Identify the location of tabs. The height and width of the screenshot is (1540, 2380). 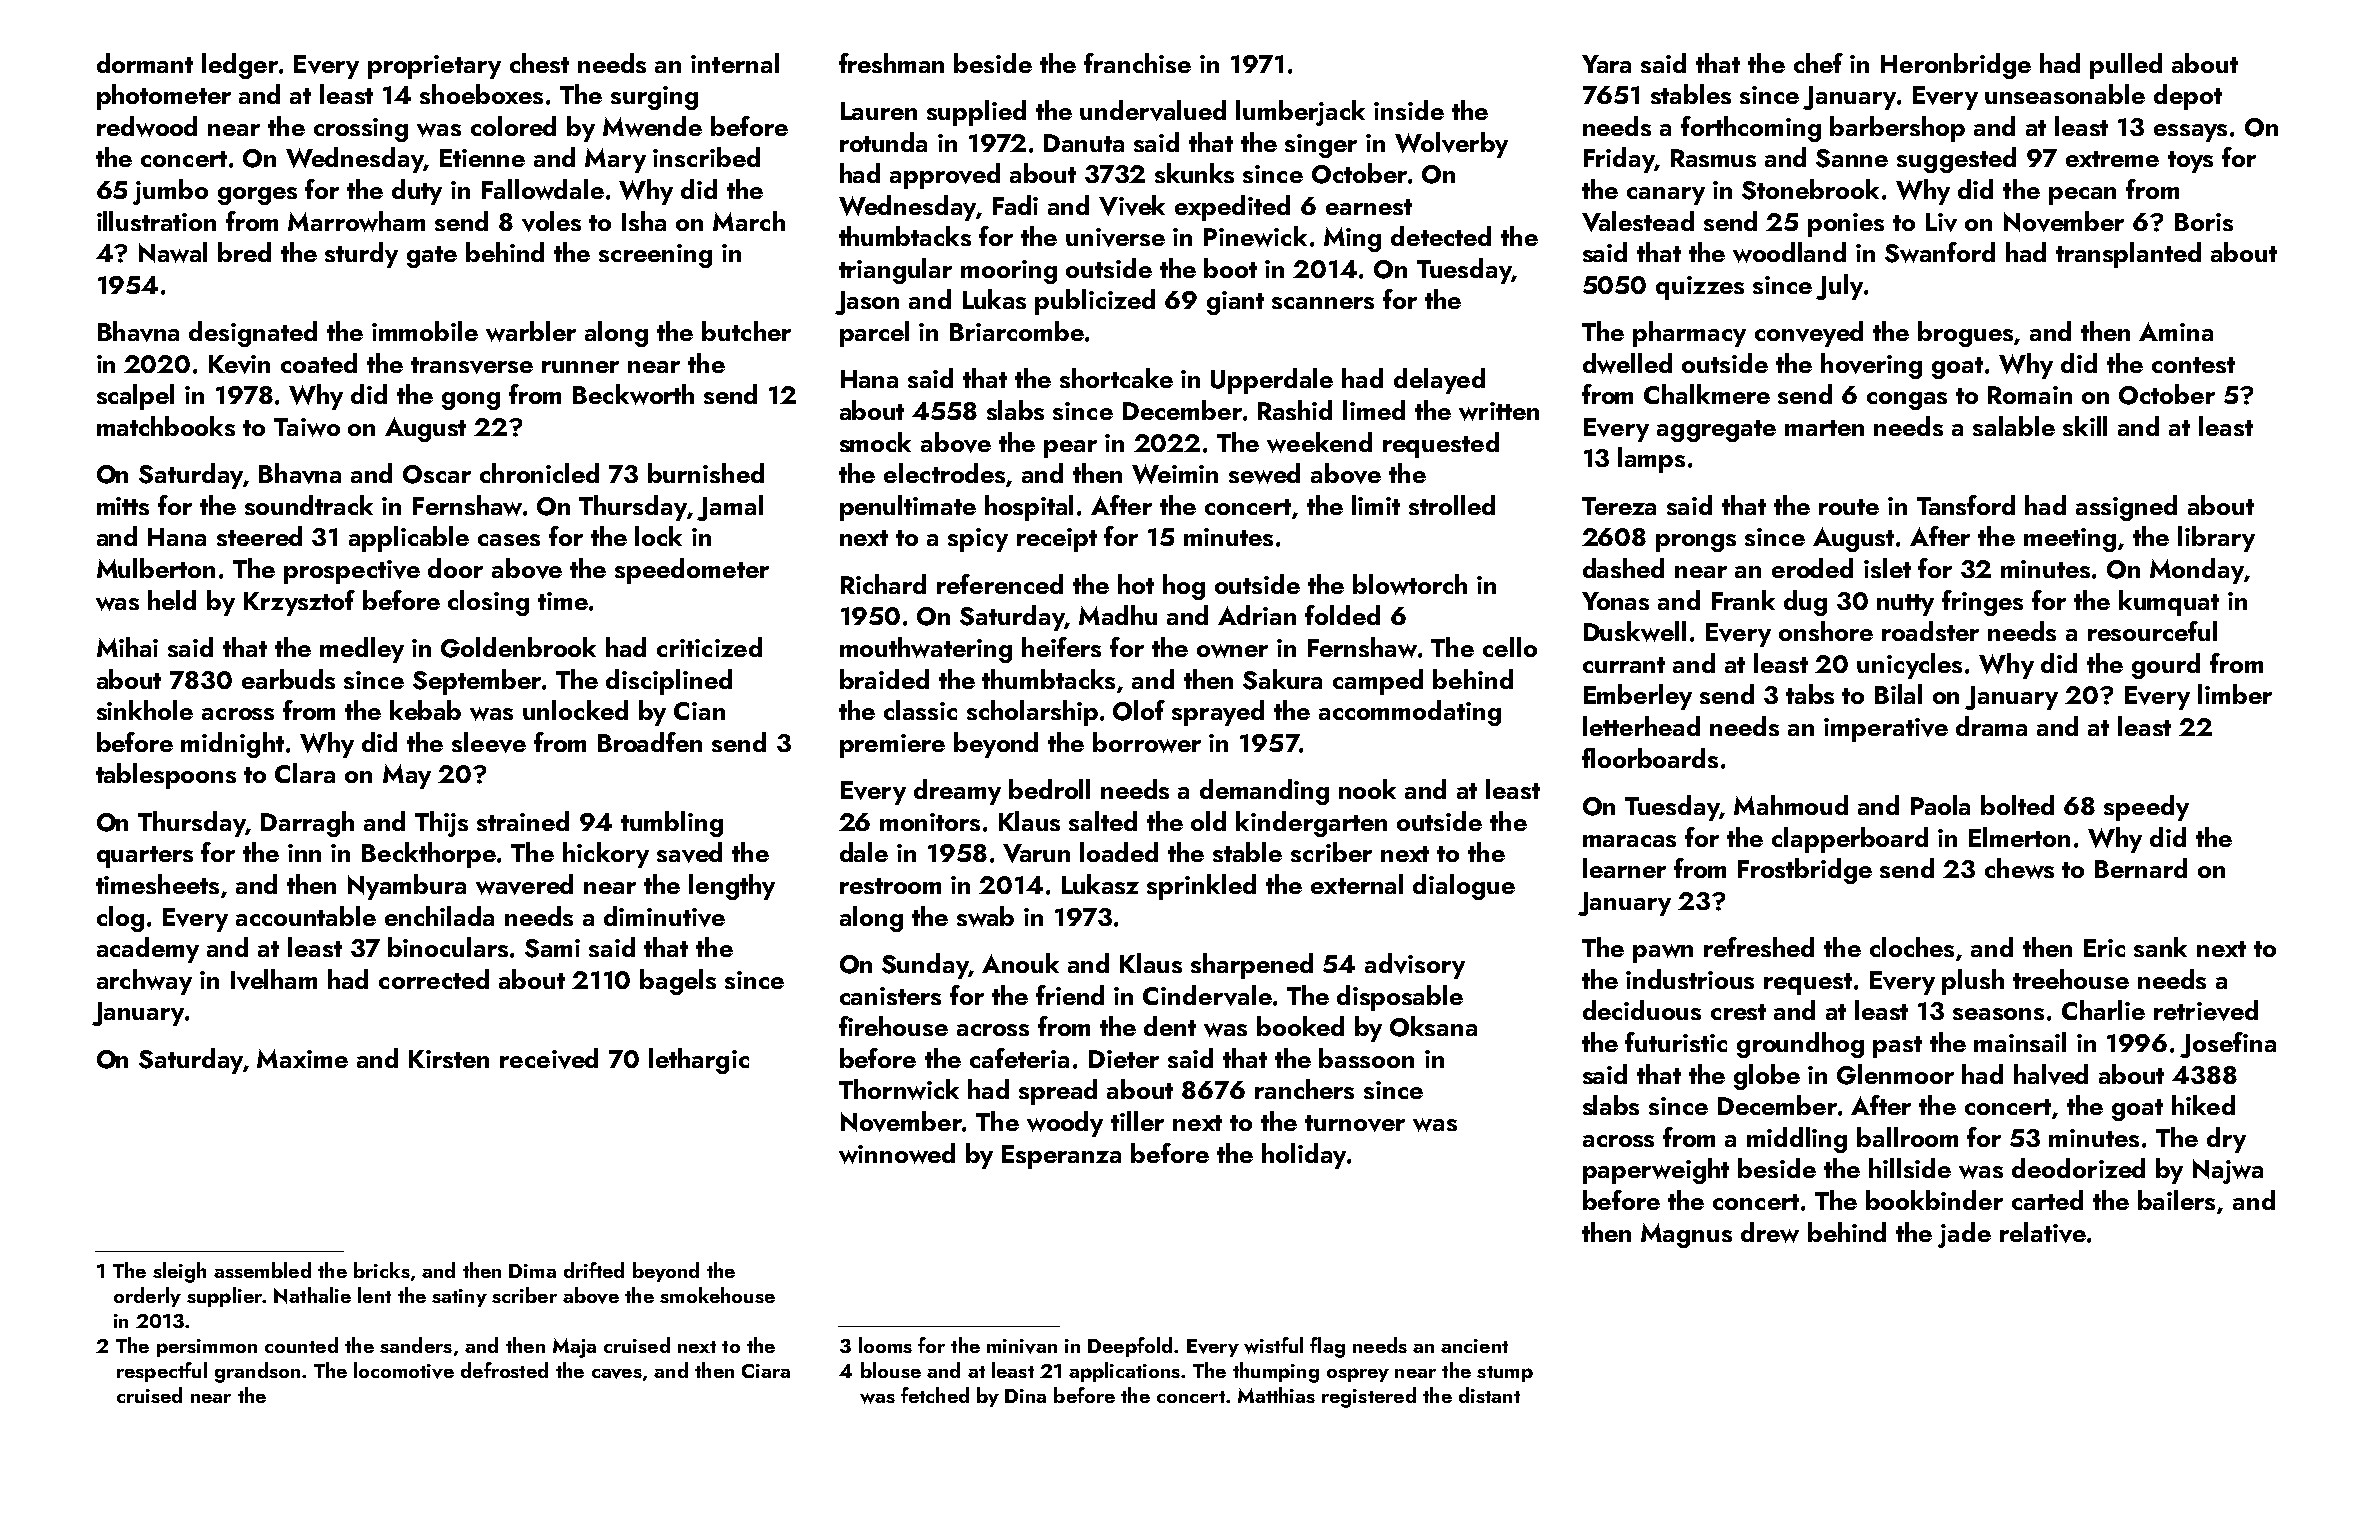
(1810, 694).
